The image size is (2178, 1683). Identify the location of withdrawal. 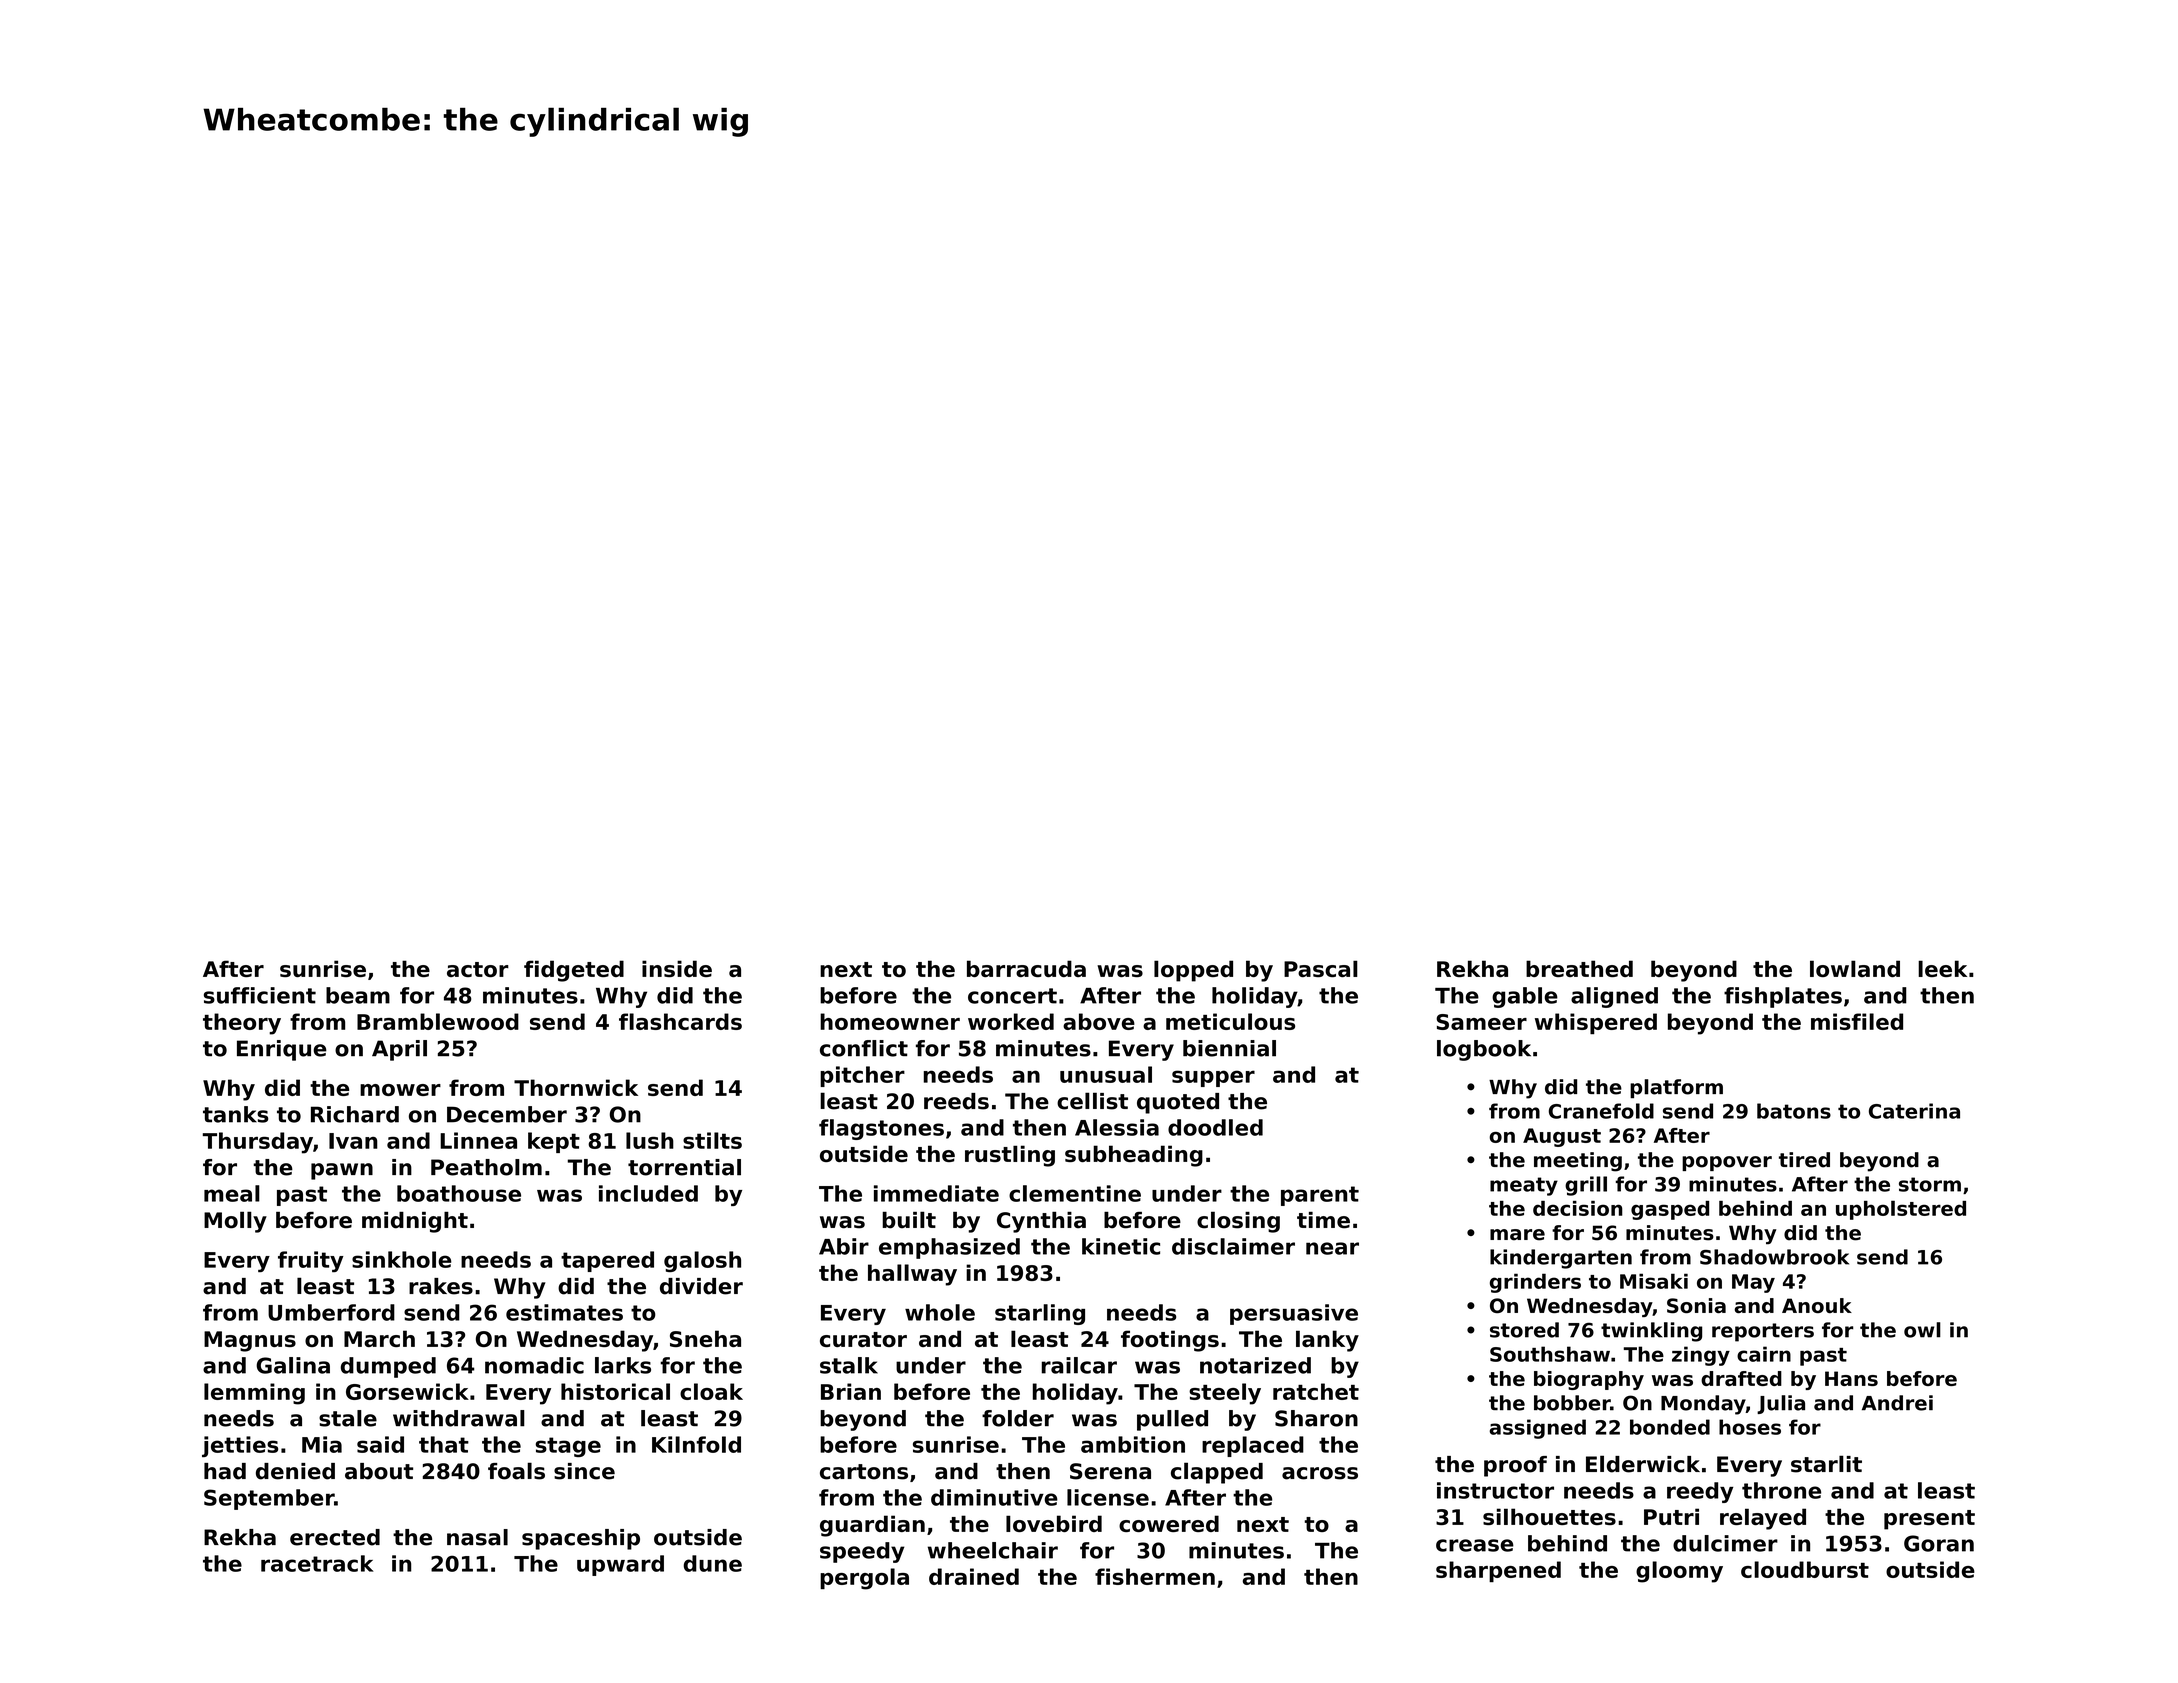
(459, 1418).
